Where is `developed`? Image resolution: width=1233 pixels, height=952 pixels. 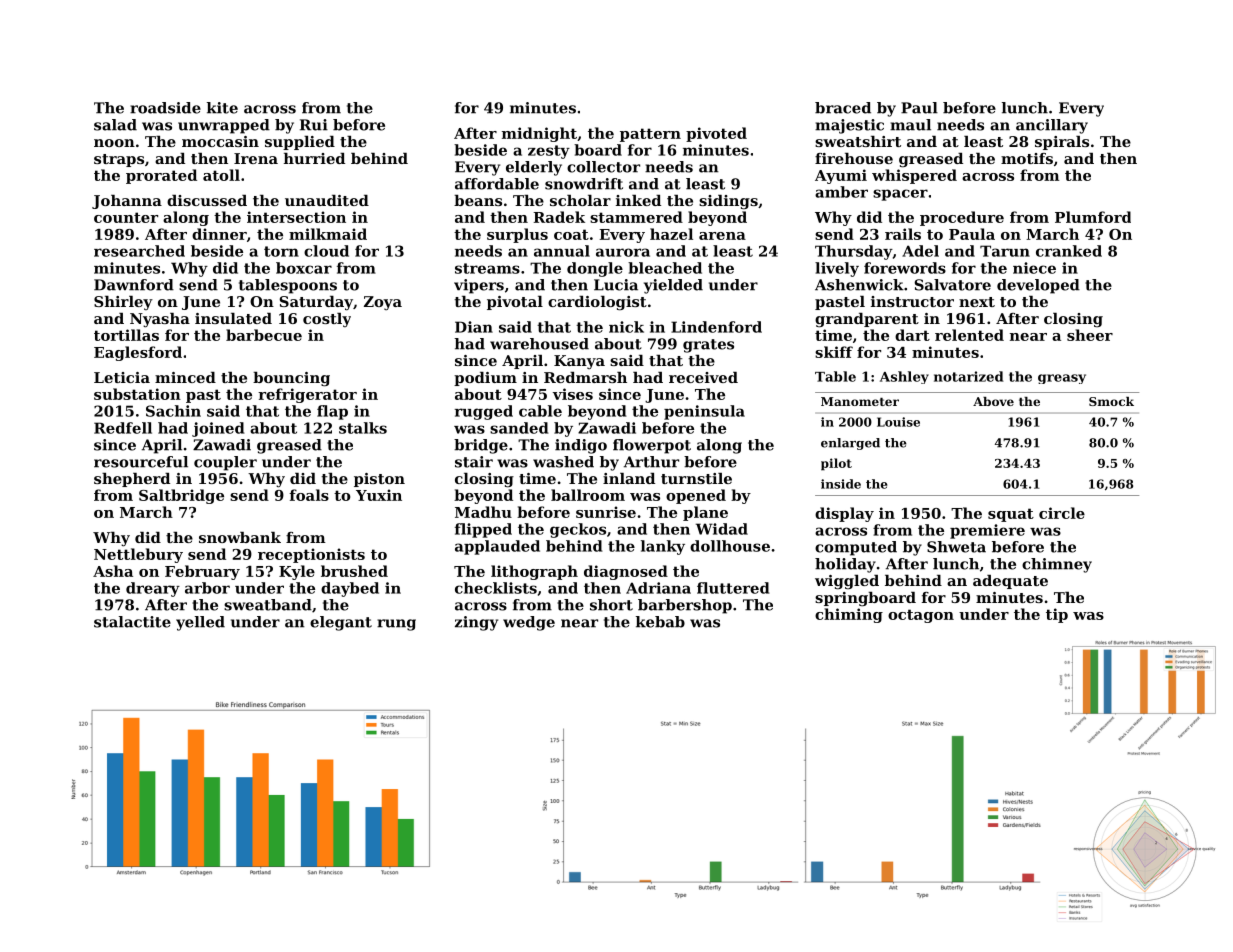 developed is located at coordinates (1038, 286).
